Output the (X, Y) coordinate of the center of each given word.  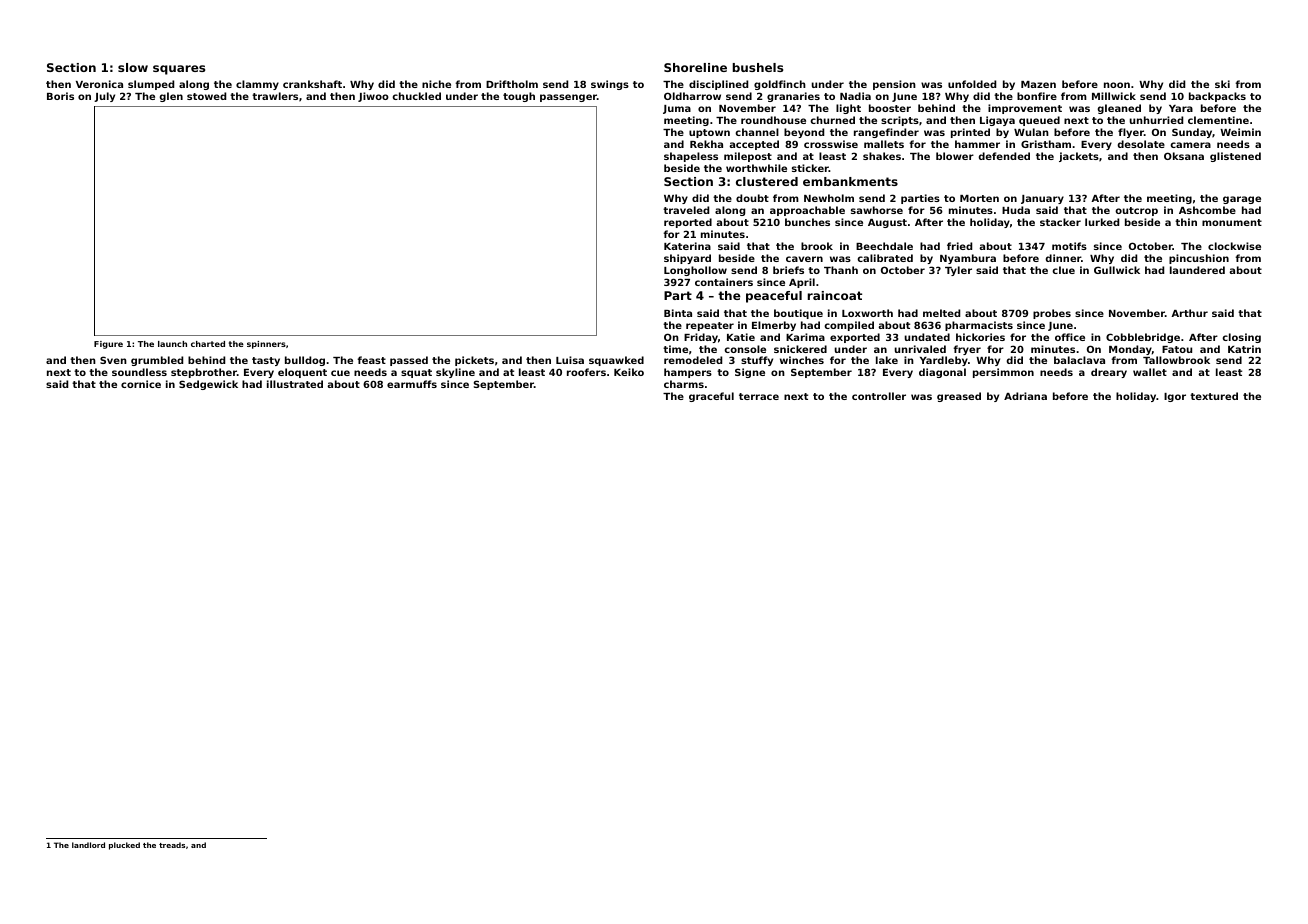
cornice (141, 384)
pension (894, 85)
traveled (686, 210)
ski (1222, 84)
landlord (88, 845)
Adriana (1025, 396)
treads (172, 845)
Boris (60, 96)
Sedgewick (208, 385)
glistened (1235, 157)
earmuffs (412, 384)
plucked (124, 846)
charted (208, 344)
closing (1241, 338)
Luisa (570, 360)
